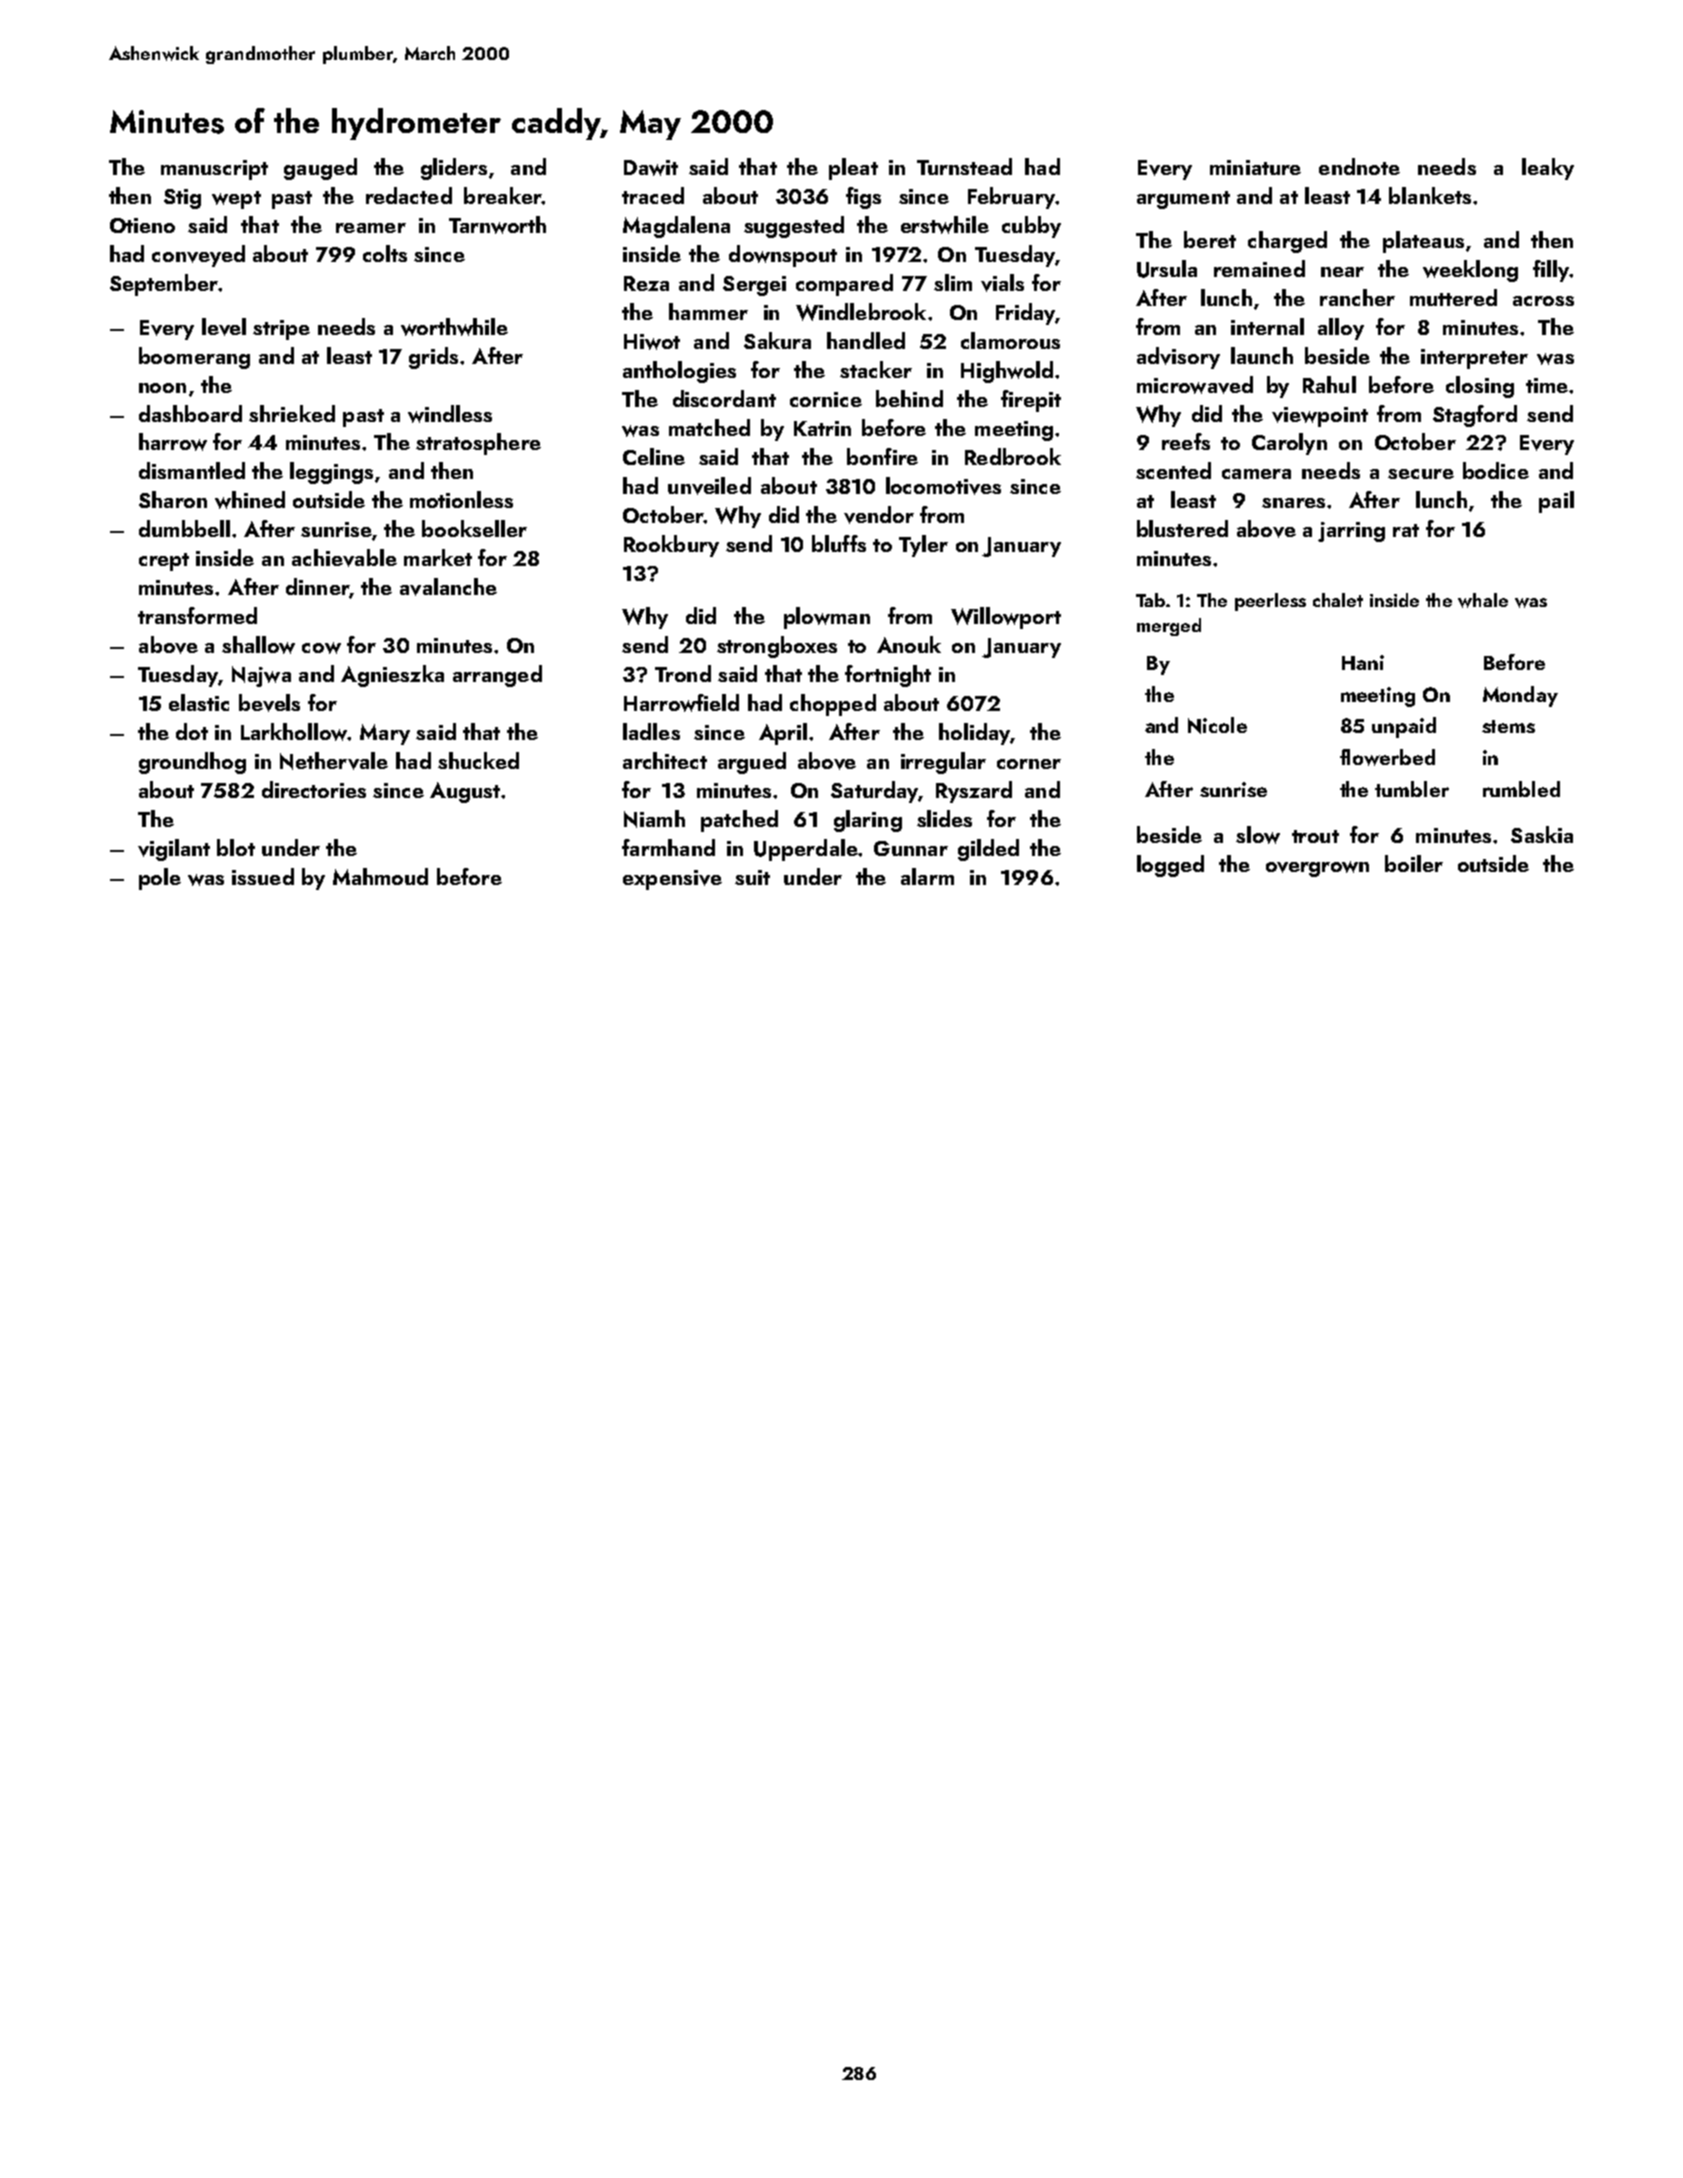 This screenshot has height=2178, width=1683. What do you see at coordinates (192, 763) in the screenshot?
I see `groundhog` at bounding box center [192, 763].
